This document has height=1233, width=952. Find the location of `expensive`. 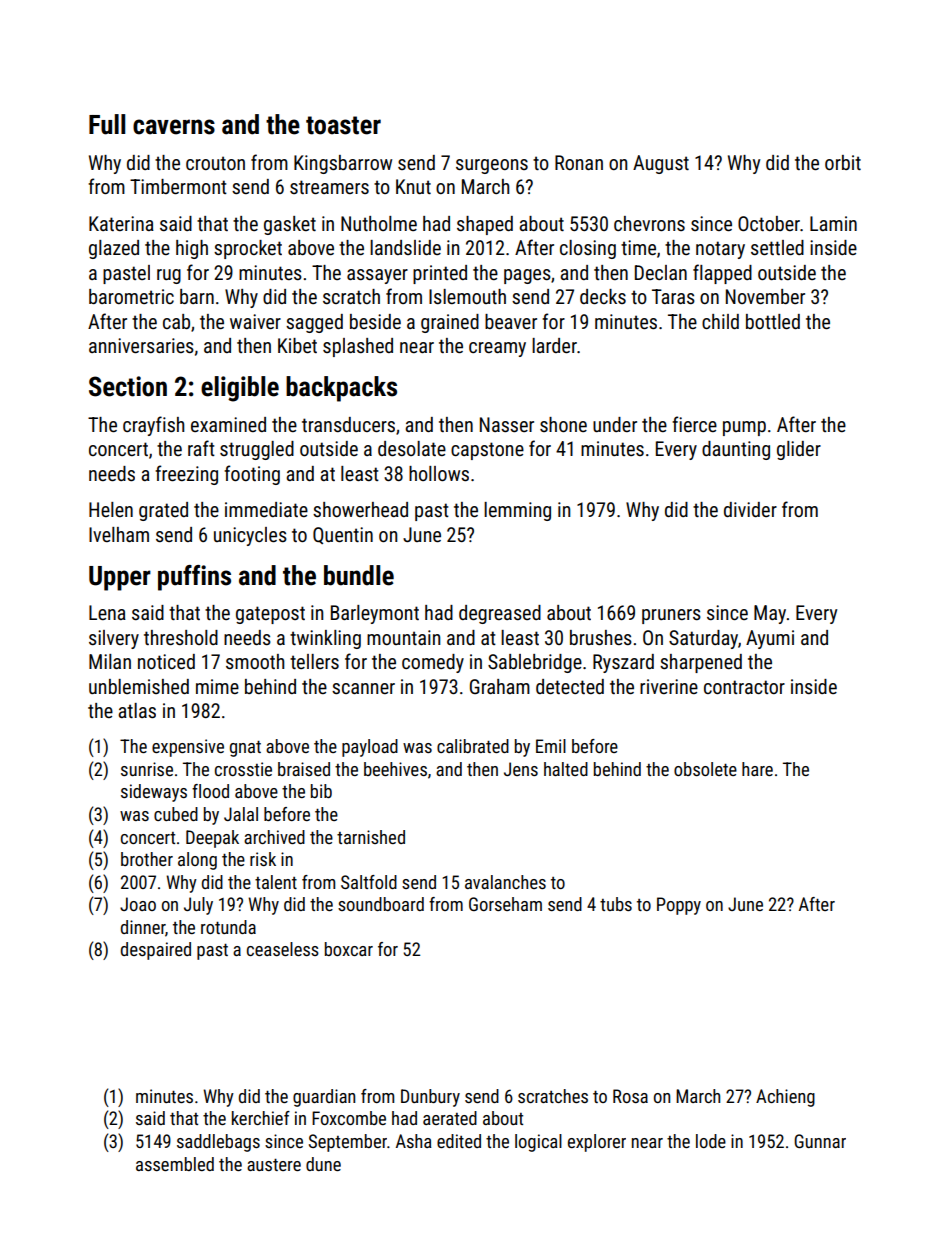

expensive is located at coordinates (188, 748).
